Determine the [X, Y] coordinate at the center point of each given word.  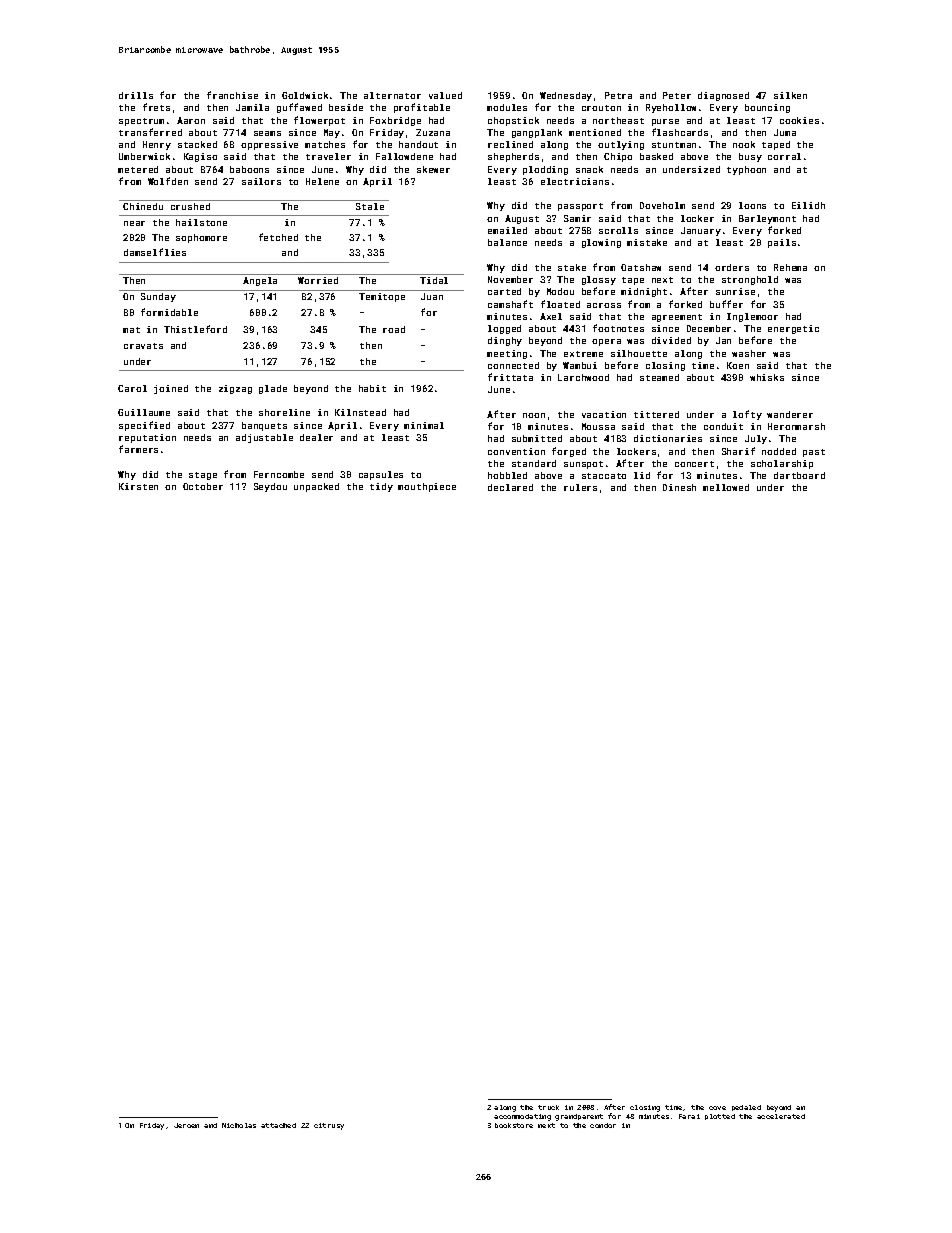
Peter [677, 95]
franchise [232, 95]
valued [445, 95]
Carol [132, 388]
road [394, 329]
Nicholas [239, 1125]
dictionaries [668, 438]
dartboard [799, 475]
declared [510, 487]
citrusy [329, 1126]
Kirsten [138, 486]
